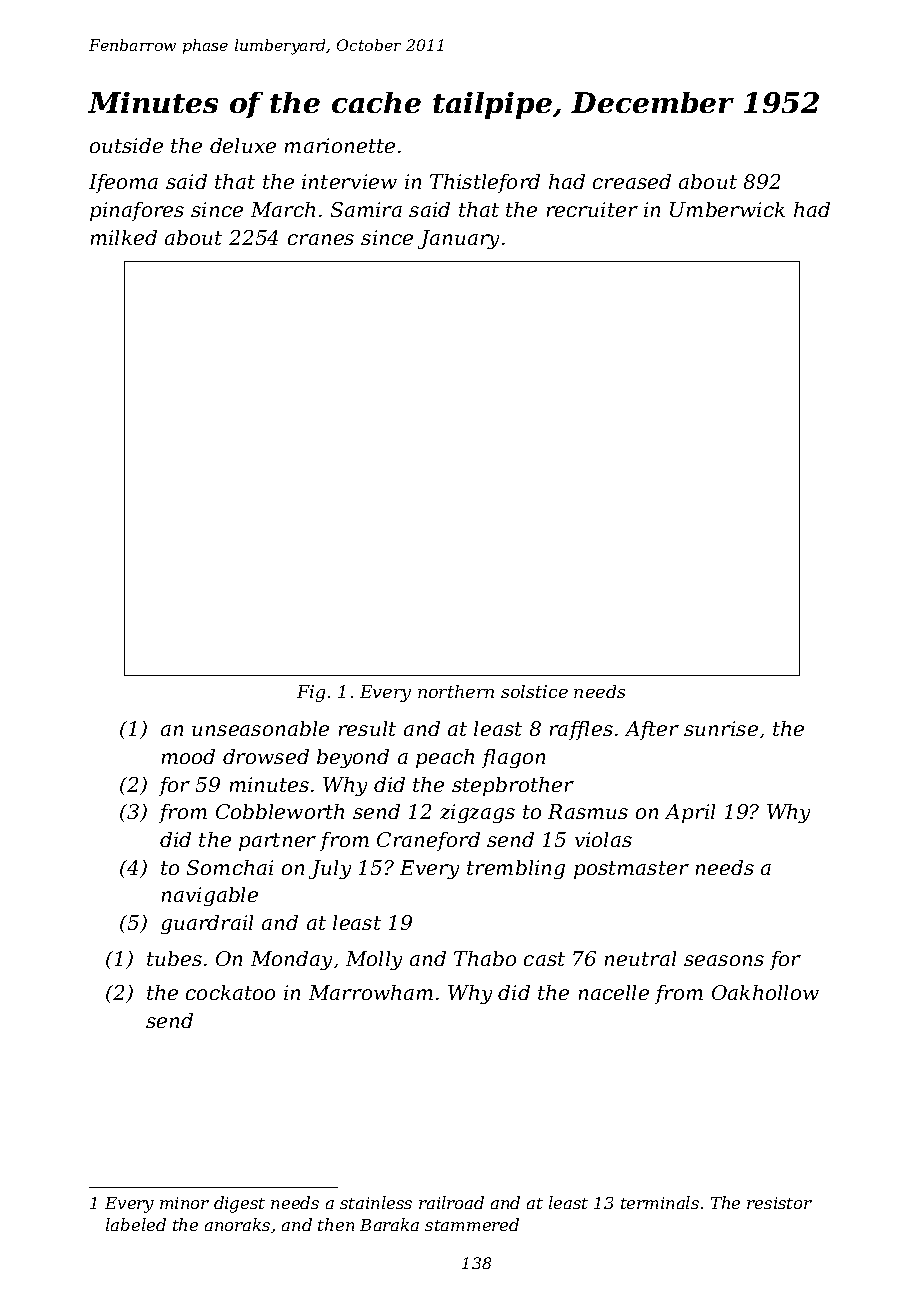 The image size is (924, 1308). I want to click on Ifeoma, so click(123, 183).
